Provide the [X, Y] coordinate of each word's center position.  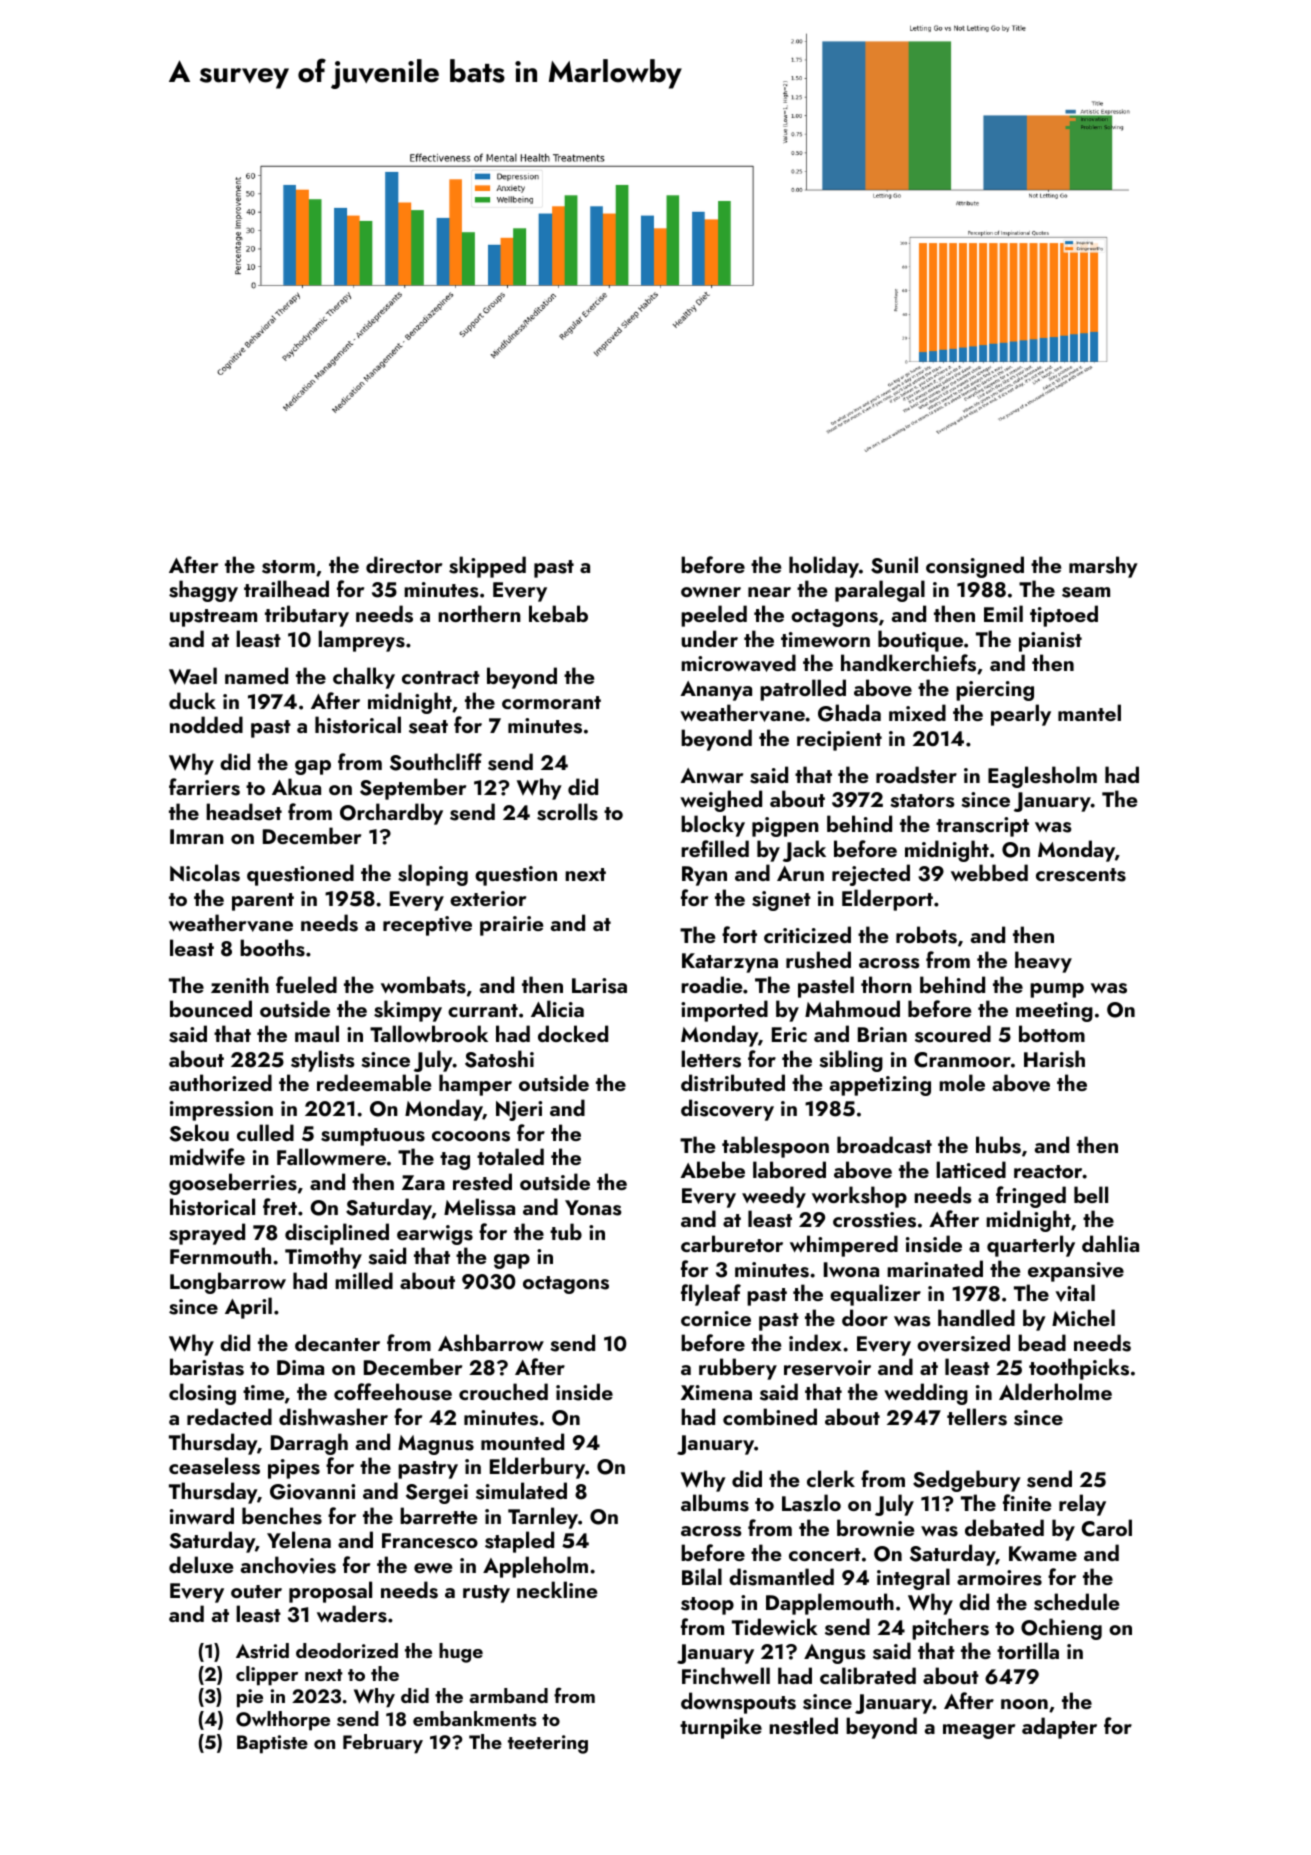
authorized [220, 1082]
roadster [916, 775]
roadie [711, 984]
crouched [503, 1391]
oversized [963, 1343]
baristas [207, 1367]
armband [508, 1695]
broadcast [884, 1145]
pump [1057, 990]
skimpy [408, 1011]
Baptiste [272, 1744]
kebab [558, 613]
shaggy [203, 591]
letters [711, 1059]
